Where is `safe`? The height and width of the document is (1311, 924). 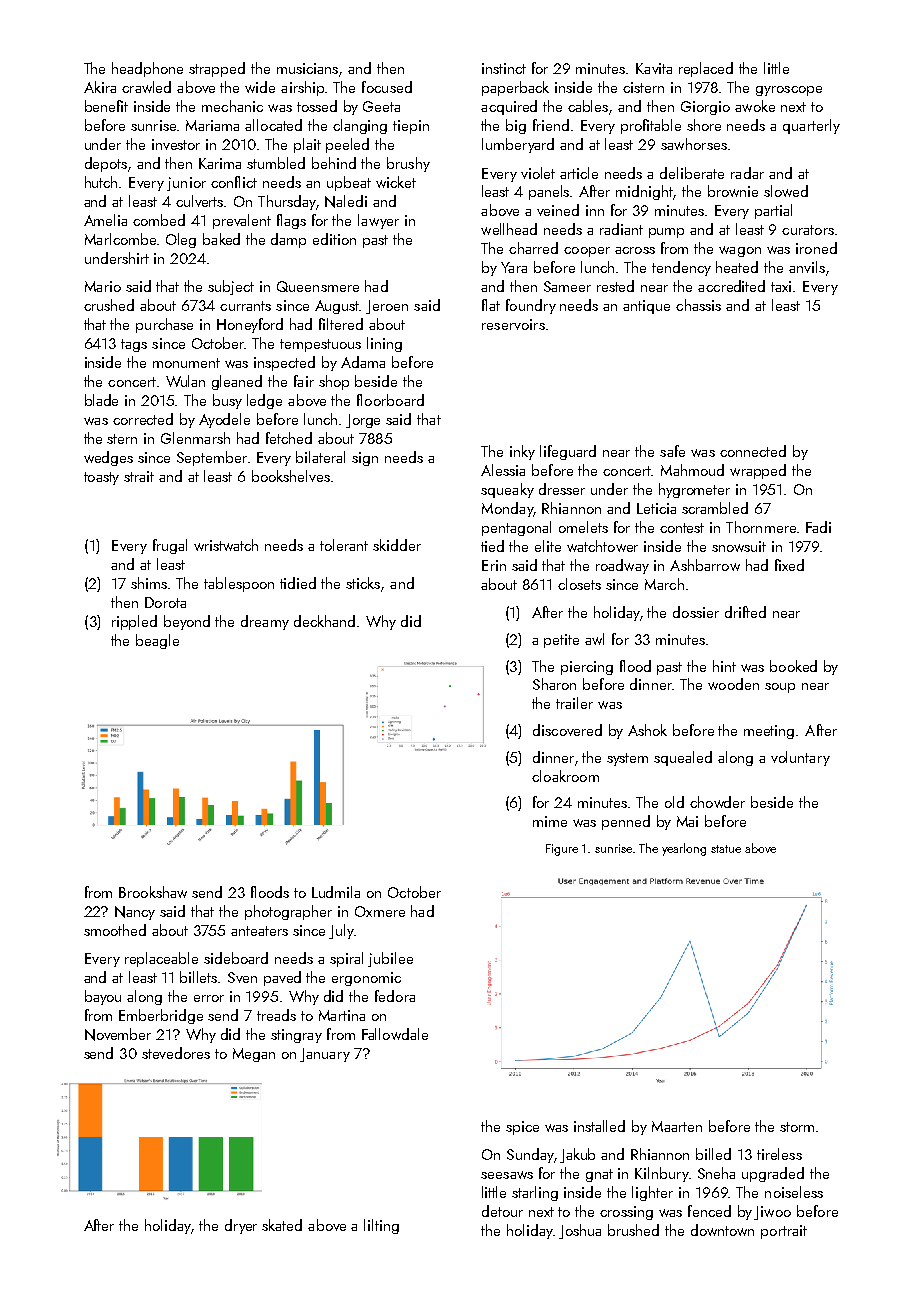
safe is located at coordinates (672, 451).
